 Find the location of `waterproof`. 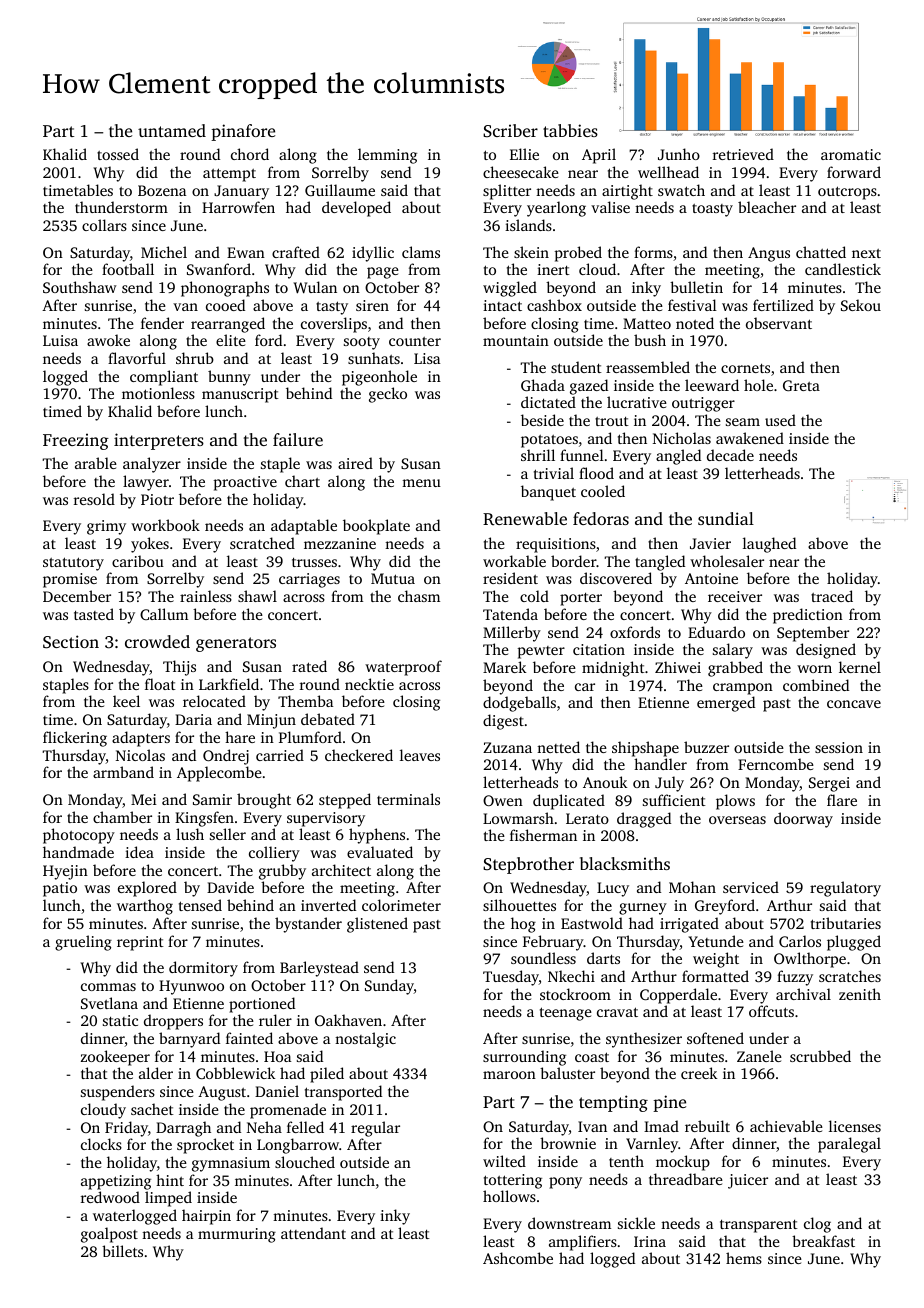

waterproof is located at coordinates (403, 668).
